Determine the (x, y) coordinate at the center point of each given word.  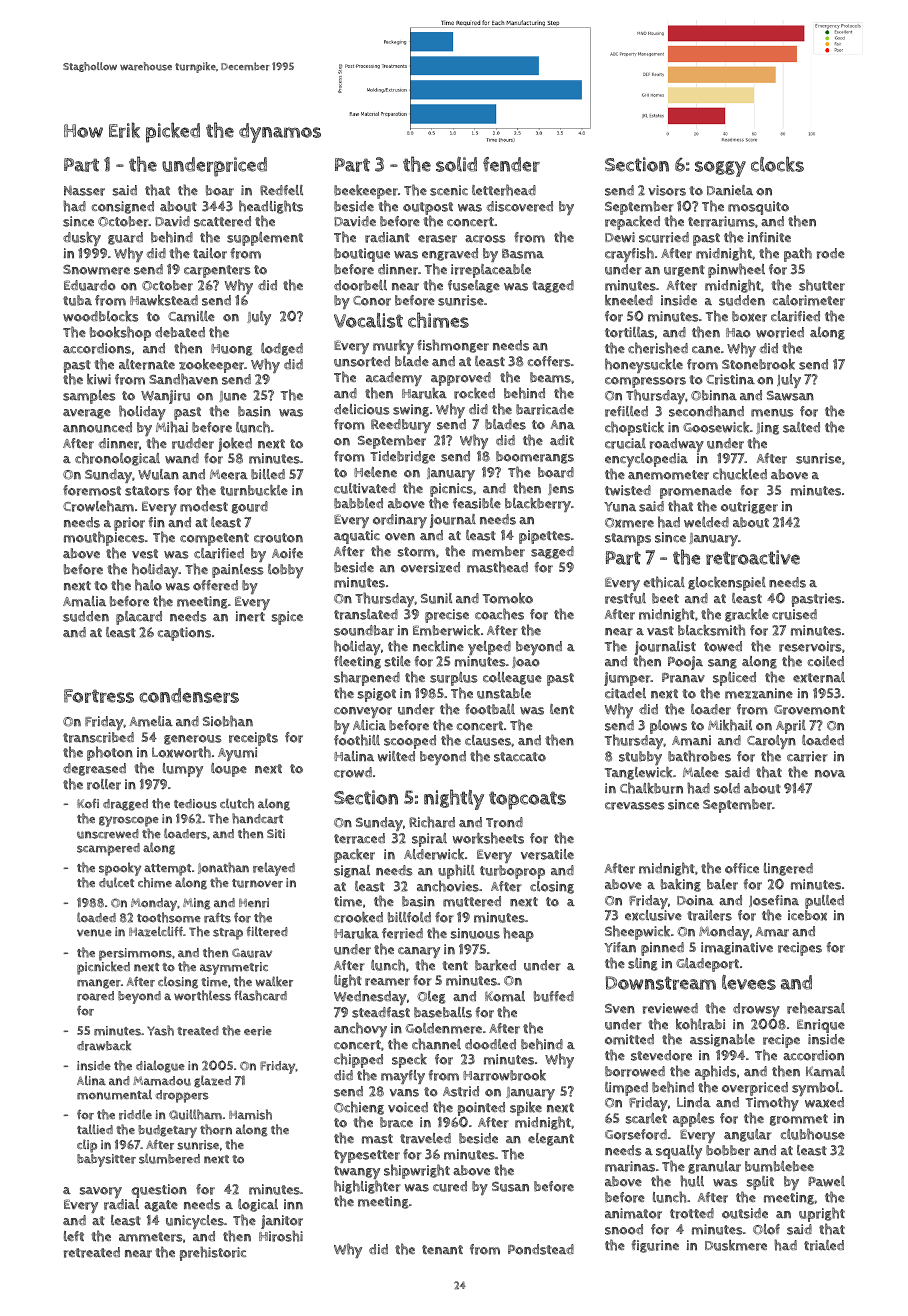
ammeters (151, 1237)
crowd (353, 772)
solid (456, 164)
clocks (777, 164)
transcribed (98, 737)
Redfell (281, 190)
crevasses (635, 806)
